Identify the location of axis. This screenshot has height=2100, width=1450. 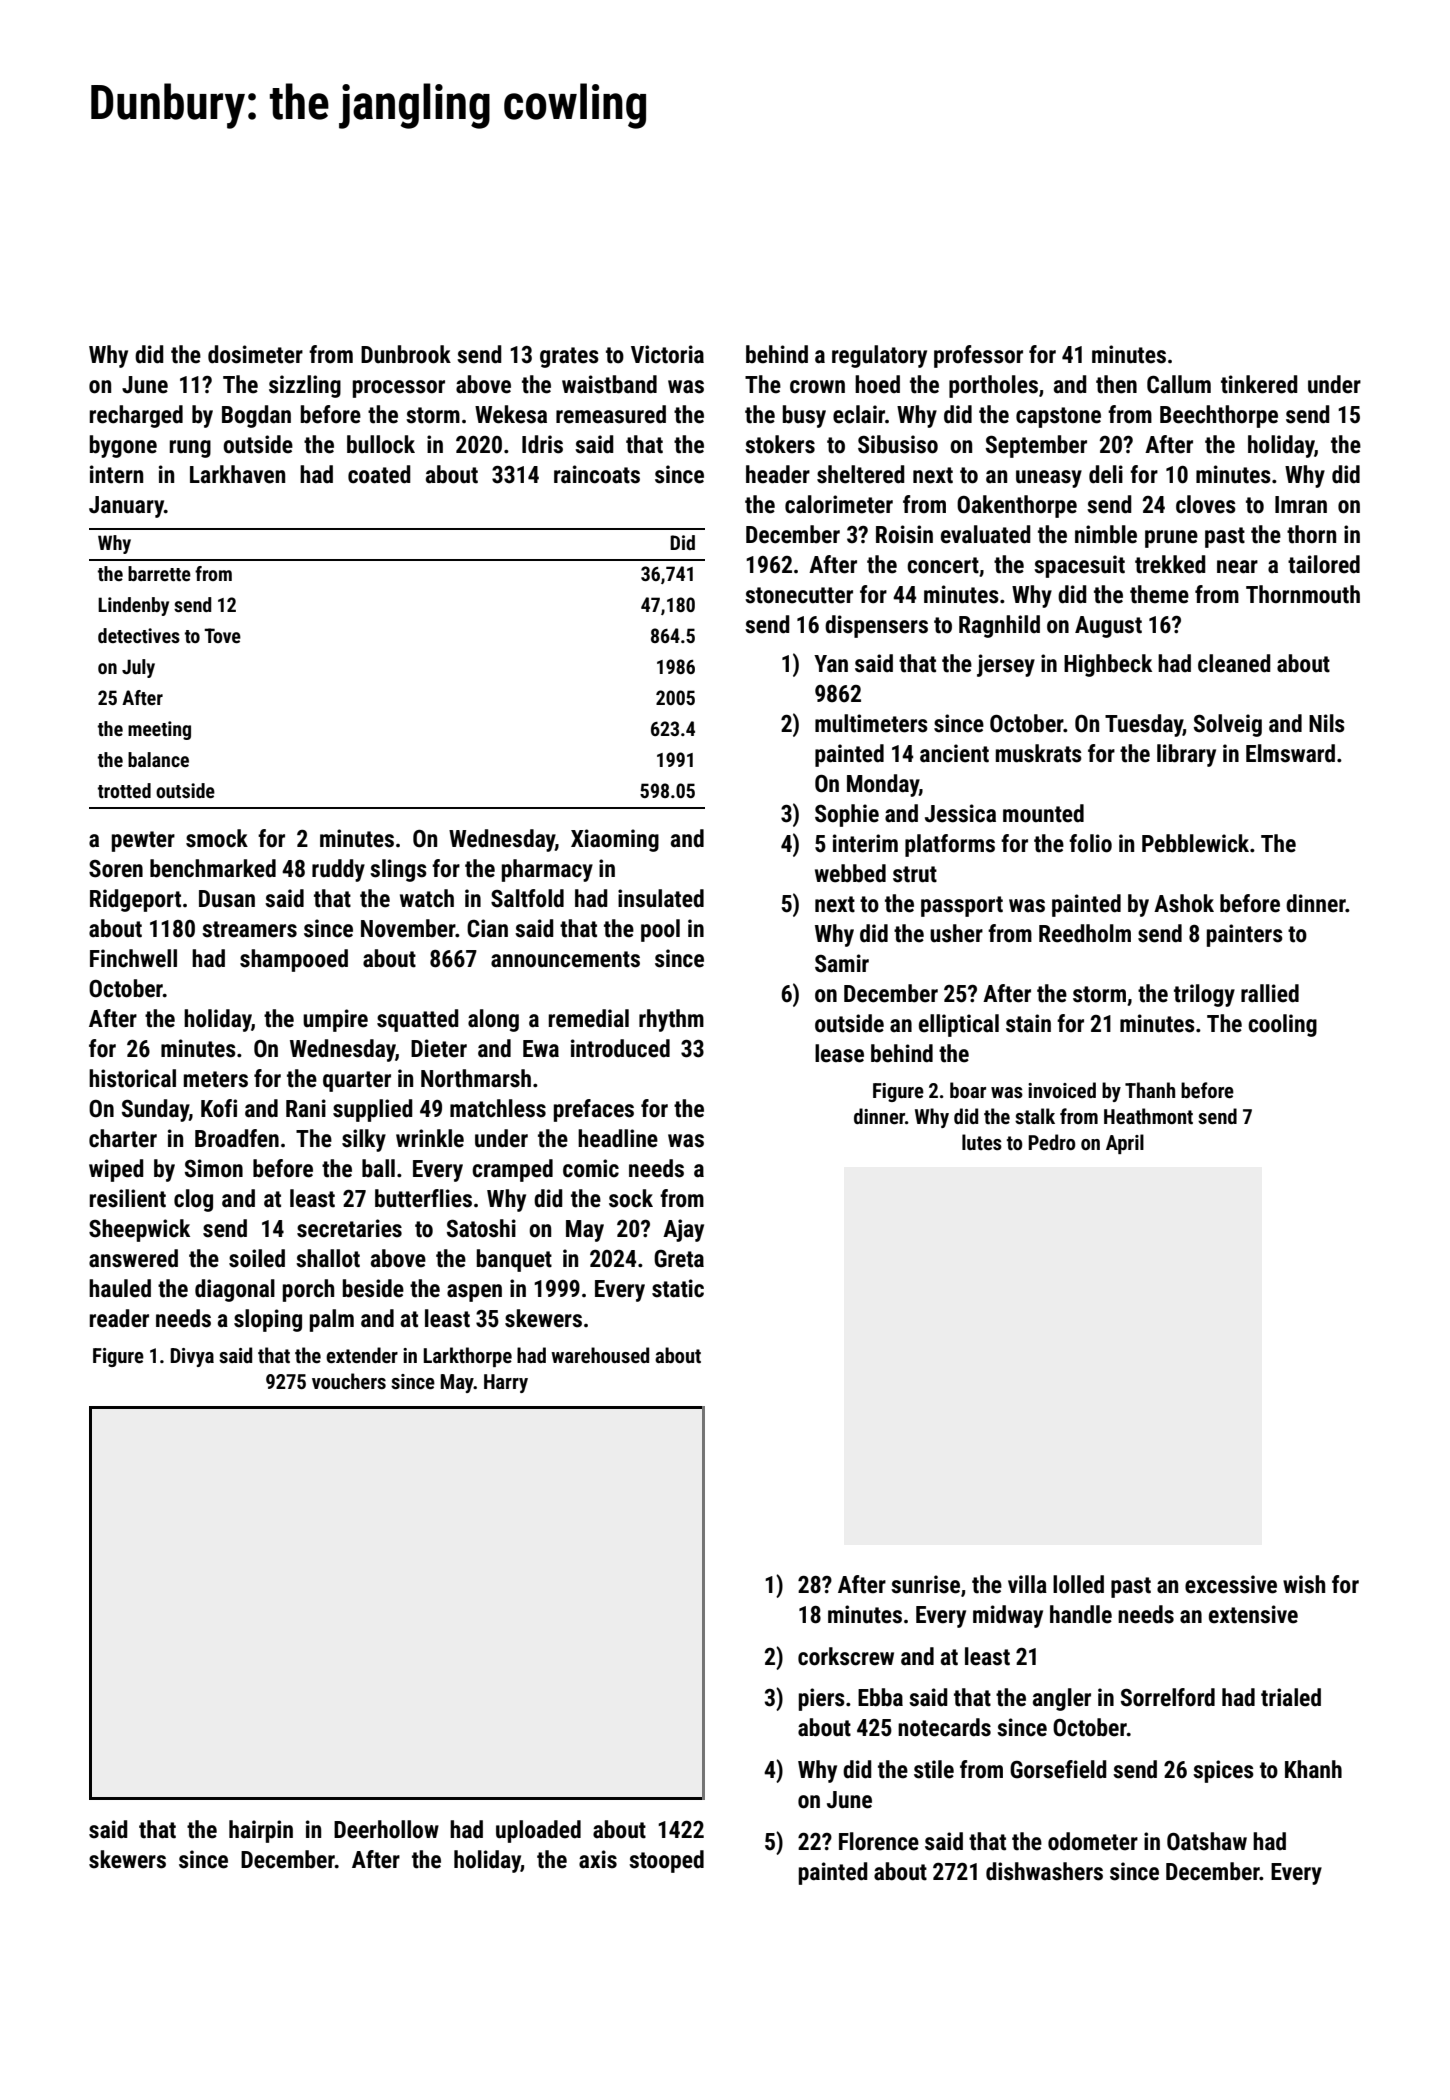
(598, 1859).
